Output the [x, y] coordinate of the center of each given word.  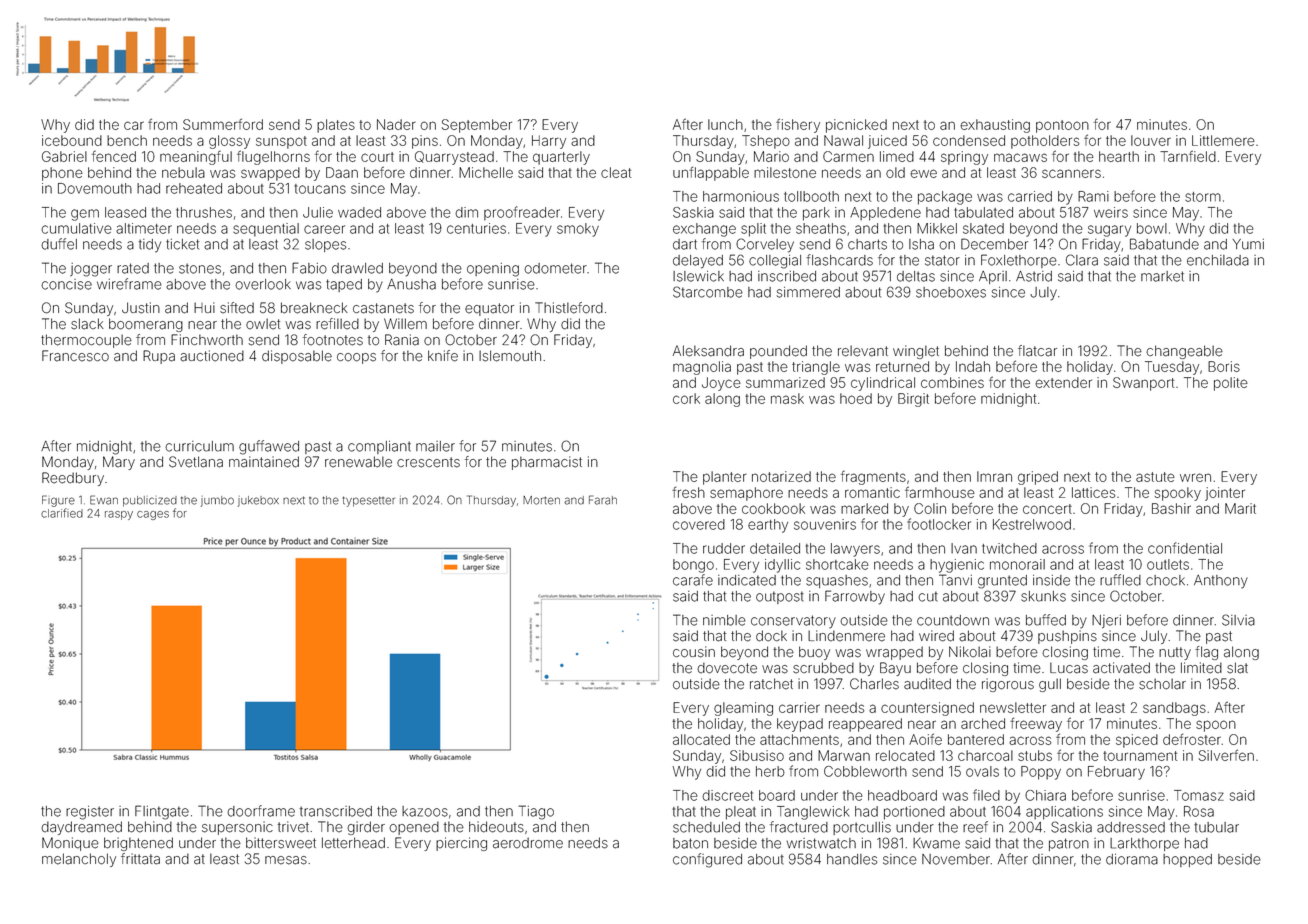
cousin [694, 652]
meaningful [196, 158]
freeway [1036, 724]
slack [87, 324]
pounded [778, 352]
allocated [701, 739]
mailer [435, 446]
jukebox [258, 501]
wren [1195, 477]
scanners [1071, 173]
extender [1063, 382]
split [753, 230]
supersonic [237, 828]
